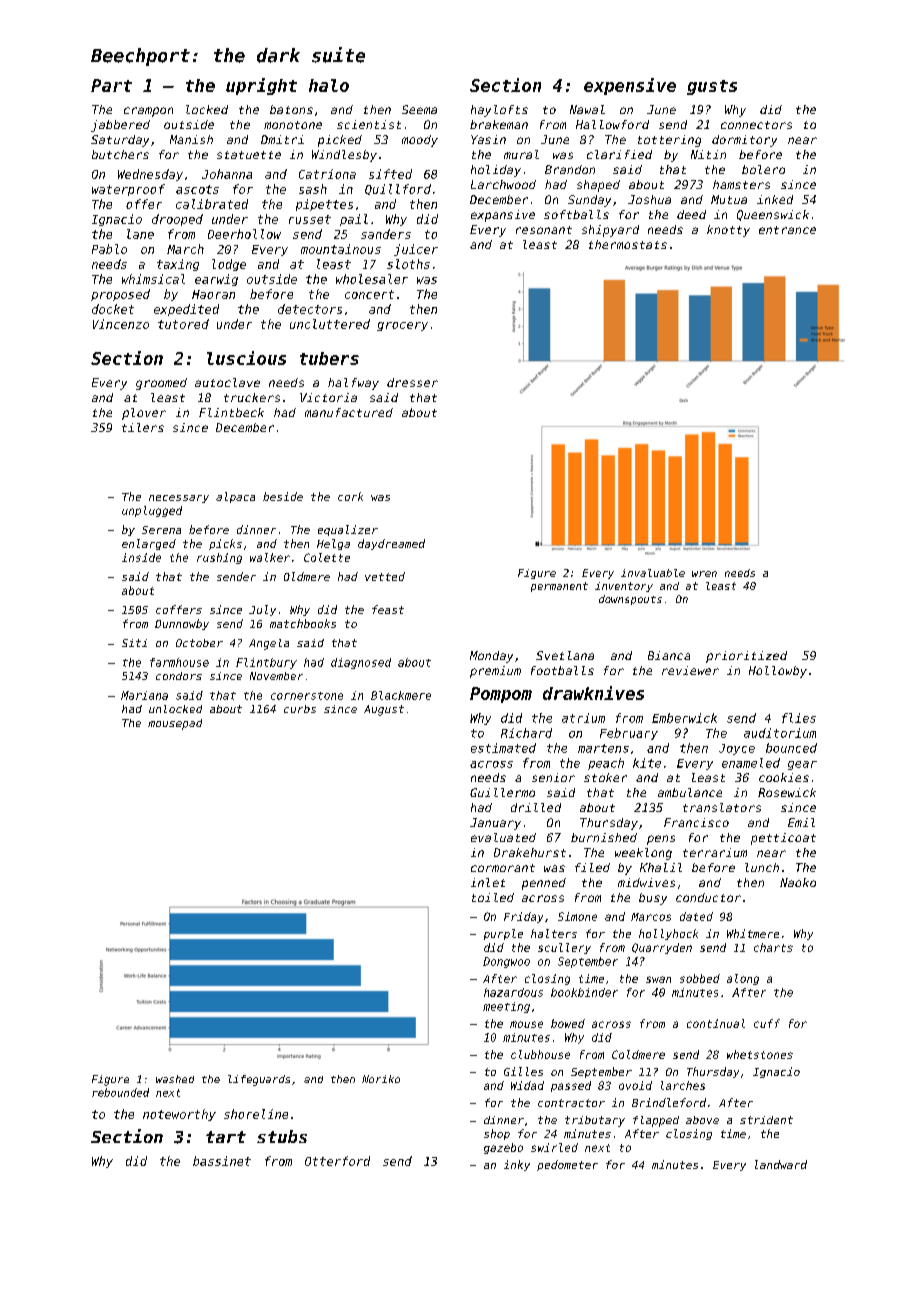 The height and width of the screenshot is (1316, 908). Describe the element at coordinates (702, 1120) in the screenshot. I see `above` at that location.
